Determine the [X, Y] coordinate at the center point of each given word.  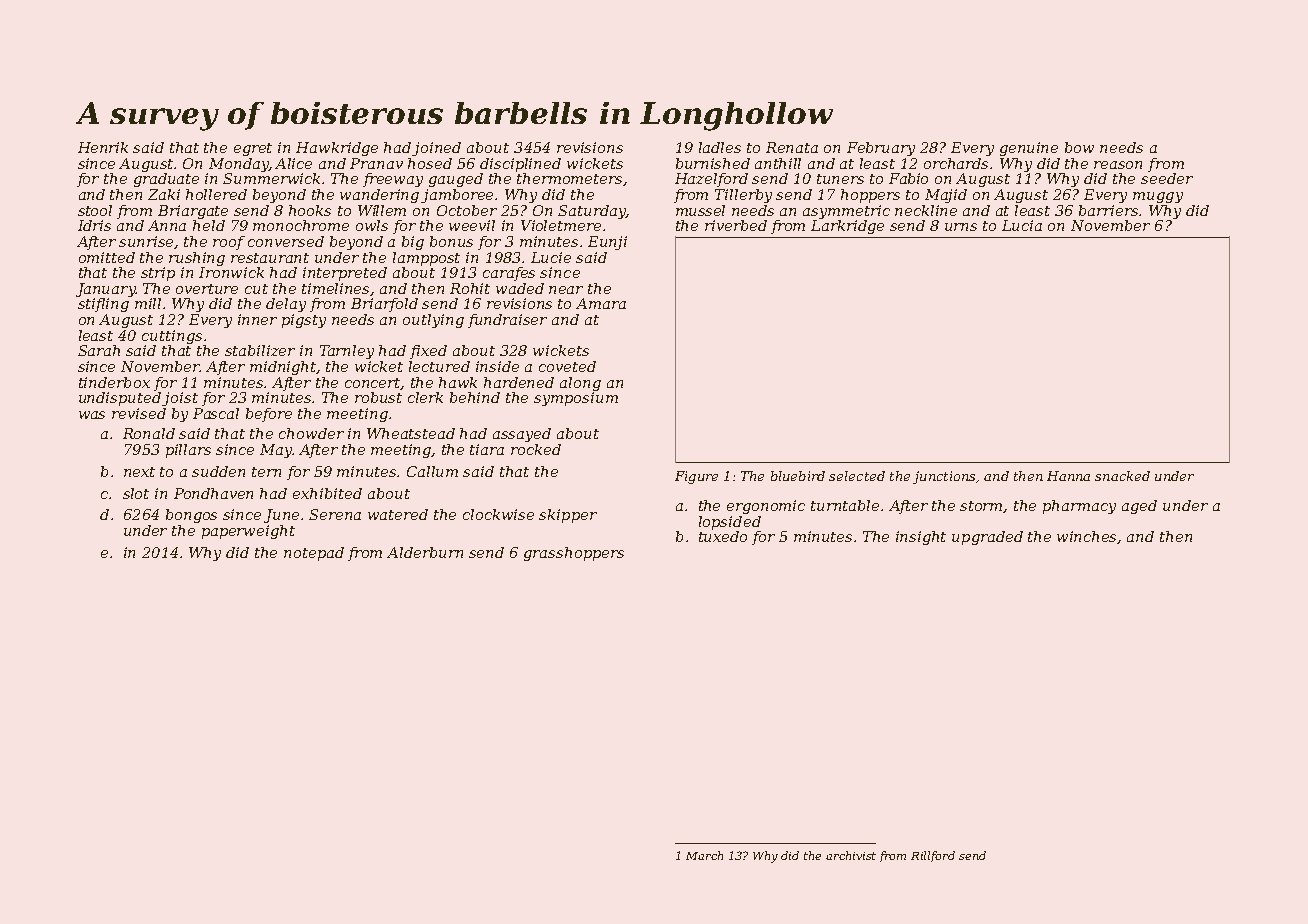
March [704, 855]
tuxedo [723, 536]
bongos [191, 516]
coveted [567, 366]
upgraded [987, 538]
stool [95, 210]
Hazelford [711, 180]
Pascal [216, 413]
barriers [1109, 210]
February [881, 149]
